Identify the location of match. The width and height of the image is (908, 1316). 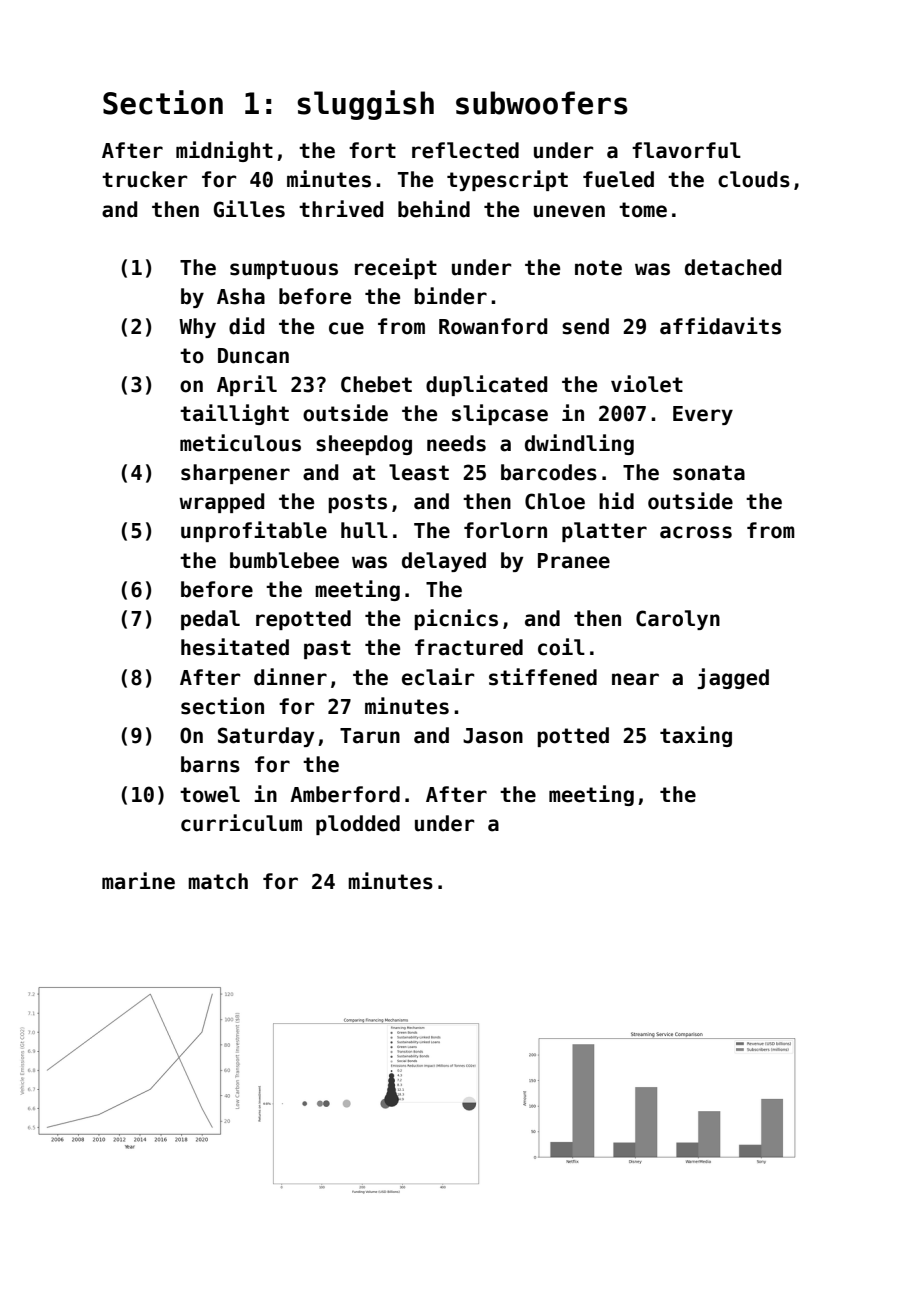
(218, 881).
